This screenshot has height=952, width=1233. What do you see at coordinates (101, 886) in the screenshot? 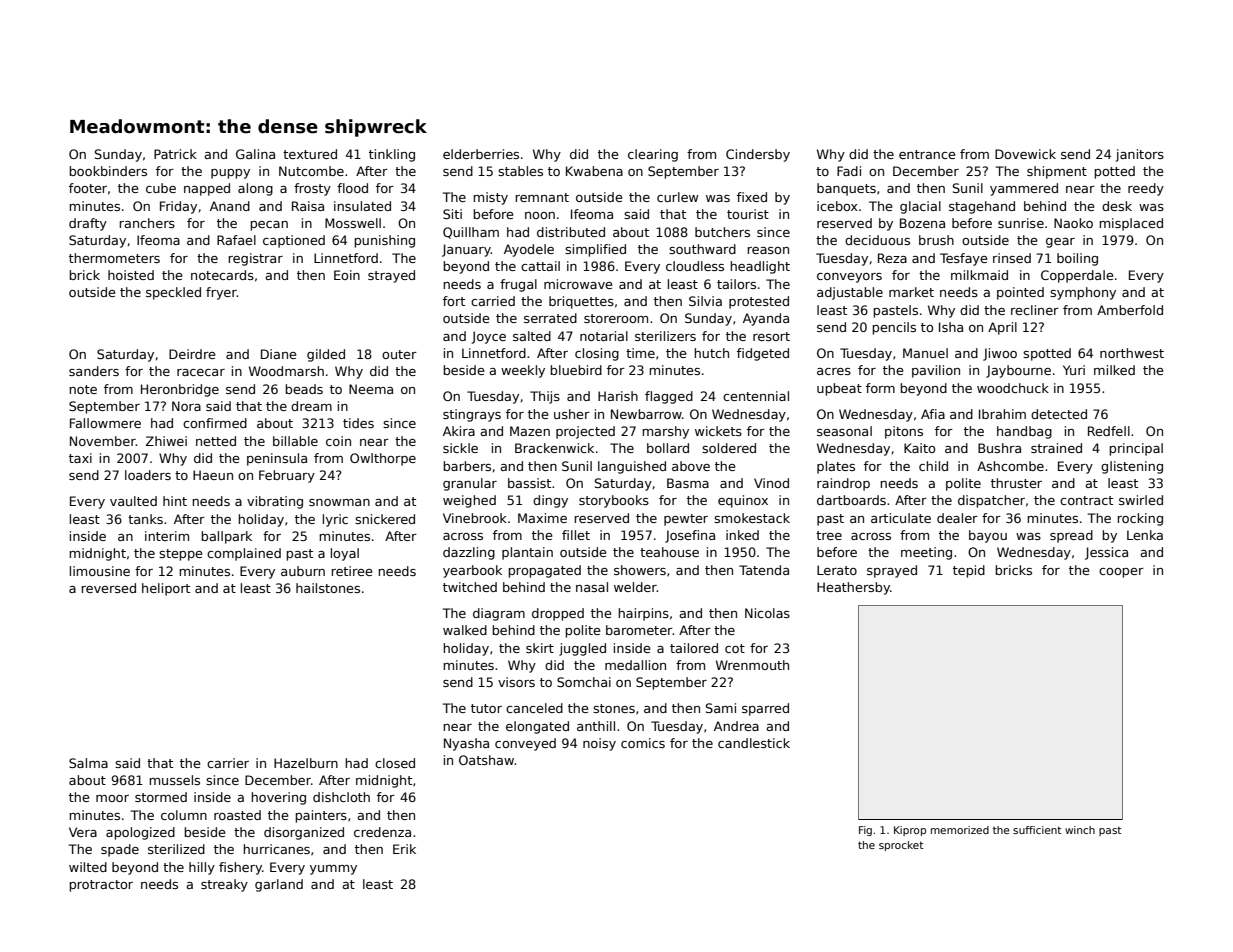
I see `protractor` at bounding box center [101, 886].
